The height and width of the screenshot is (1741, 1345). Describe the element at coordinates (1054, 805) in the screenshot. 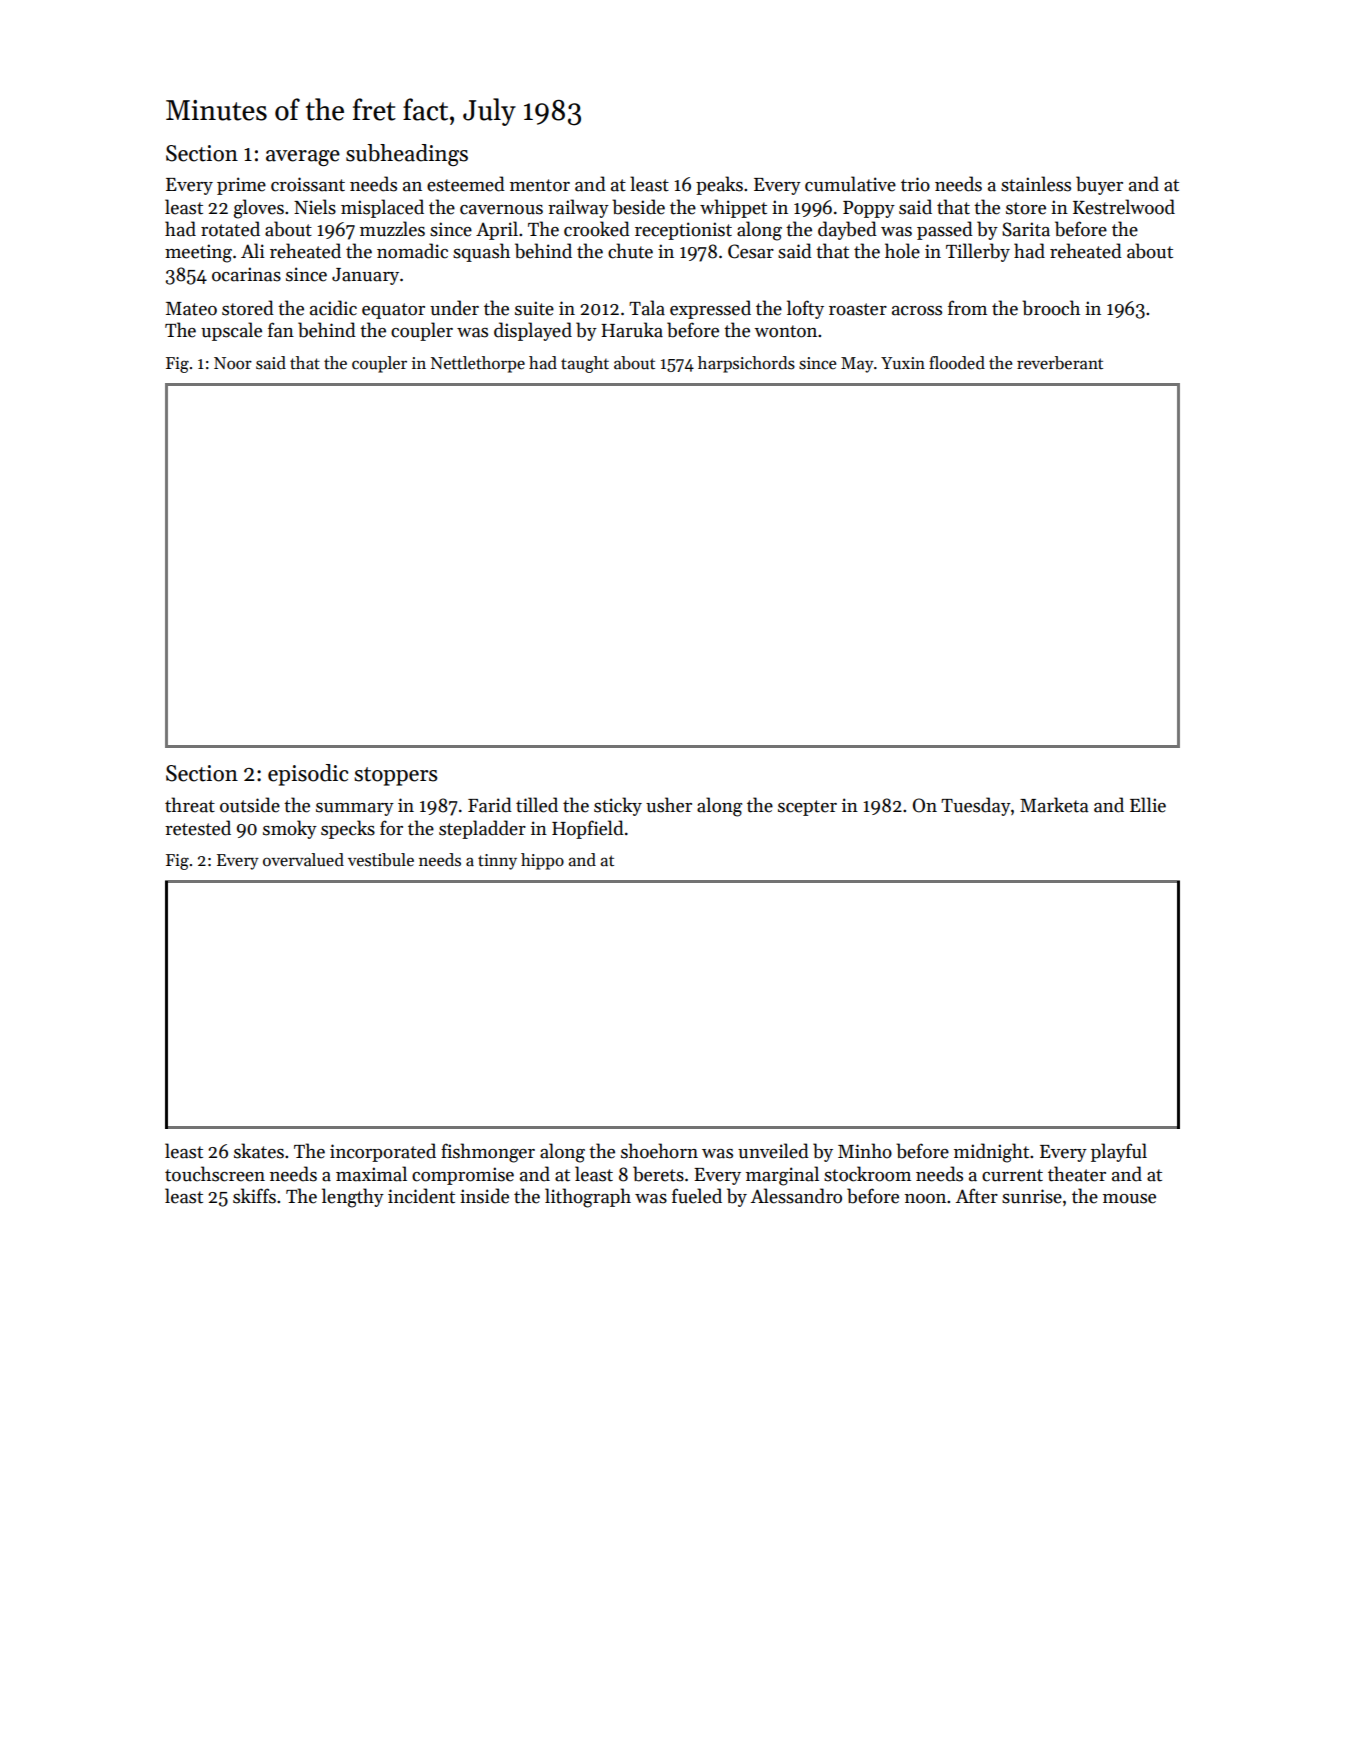

I see `Marketa` at that location.
